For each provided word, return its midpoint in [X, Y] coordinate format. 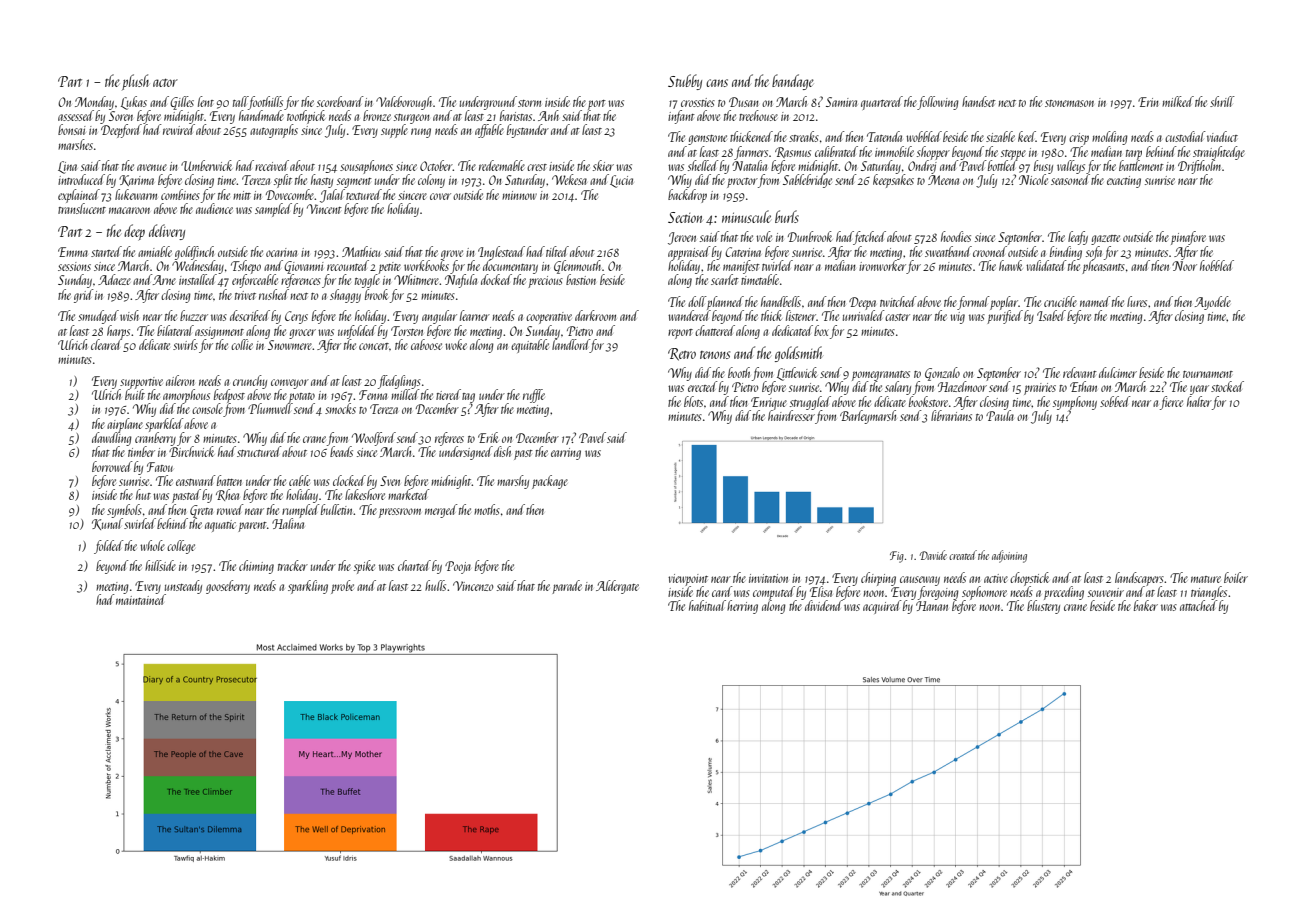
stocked [1227, 386]
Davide [933, 555]
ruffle [534, 396]
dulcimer [1118, 372]
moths [487, 509]
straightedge [1219, 153]
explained [79, 196]
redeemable [502, 165]
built [135, 394]
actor [165, 83]
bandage [793, 82]
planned [725, 303]
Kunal [107, 524]
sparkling [308, 587]
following [938, 103]
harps [118, 332]
